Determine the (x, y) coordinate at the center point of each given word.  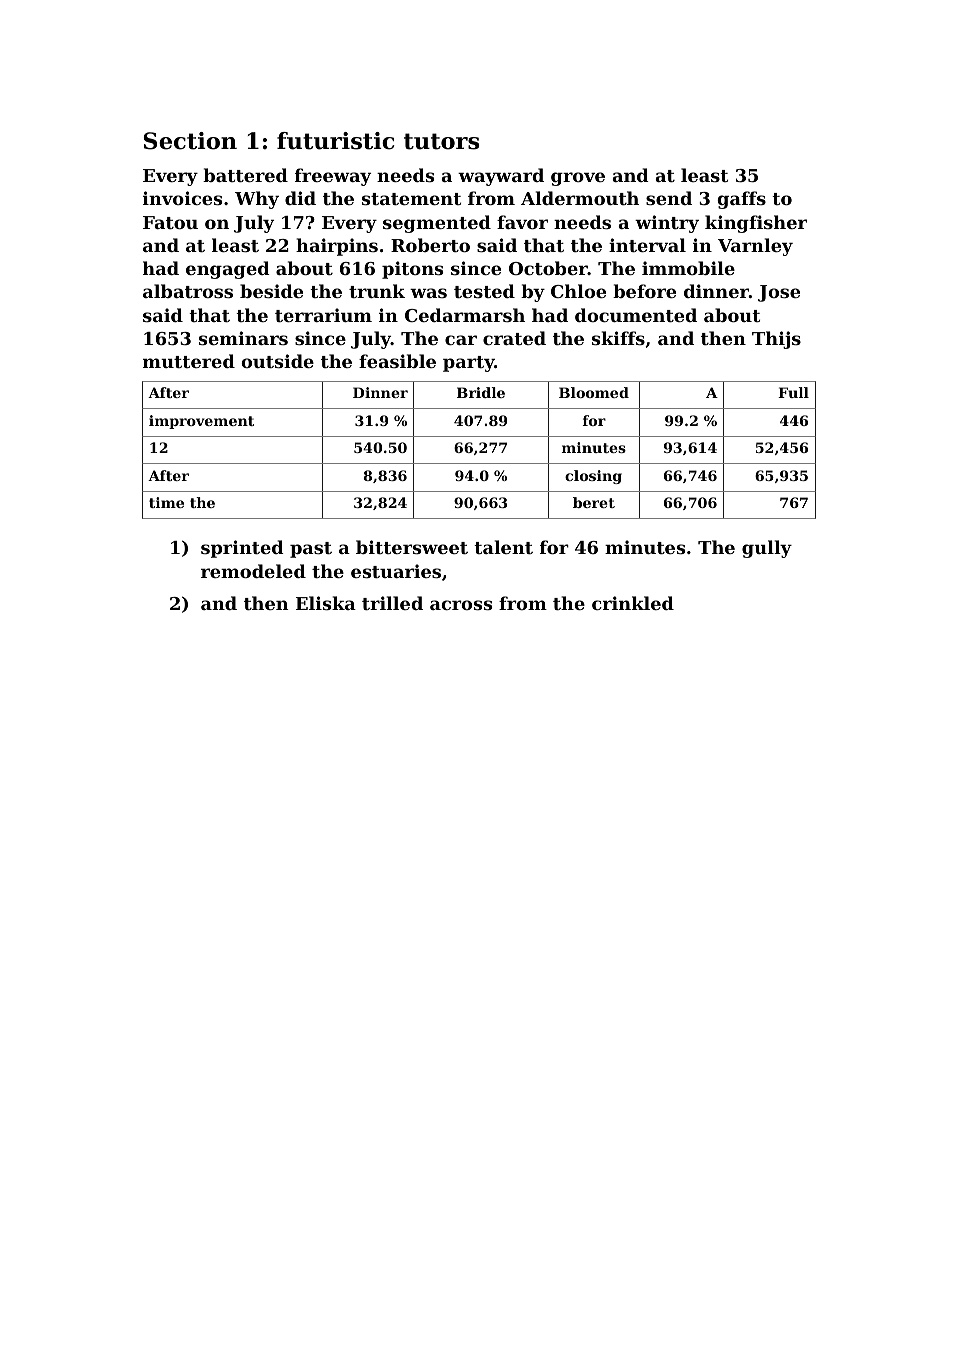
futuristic (335, 141)
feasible (397, 361)
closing (593, 477)
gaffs (741, 200)
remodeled (253, 571)
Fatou (170, 222)
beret (594, 502)
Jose (779, 293)
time (166, 502)
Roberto (430, 245)
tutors (441, 141)
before (644, 291)
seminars (243, 338)
